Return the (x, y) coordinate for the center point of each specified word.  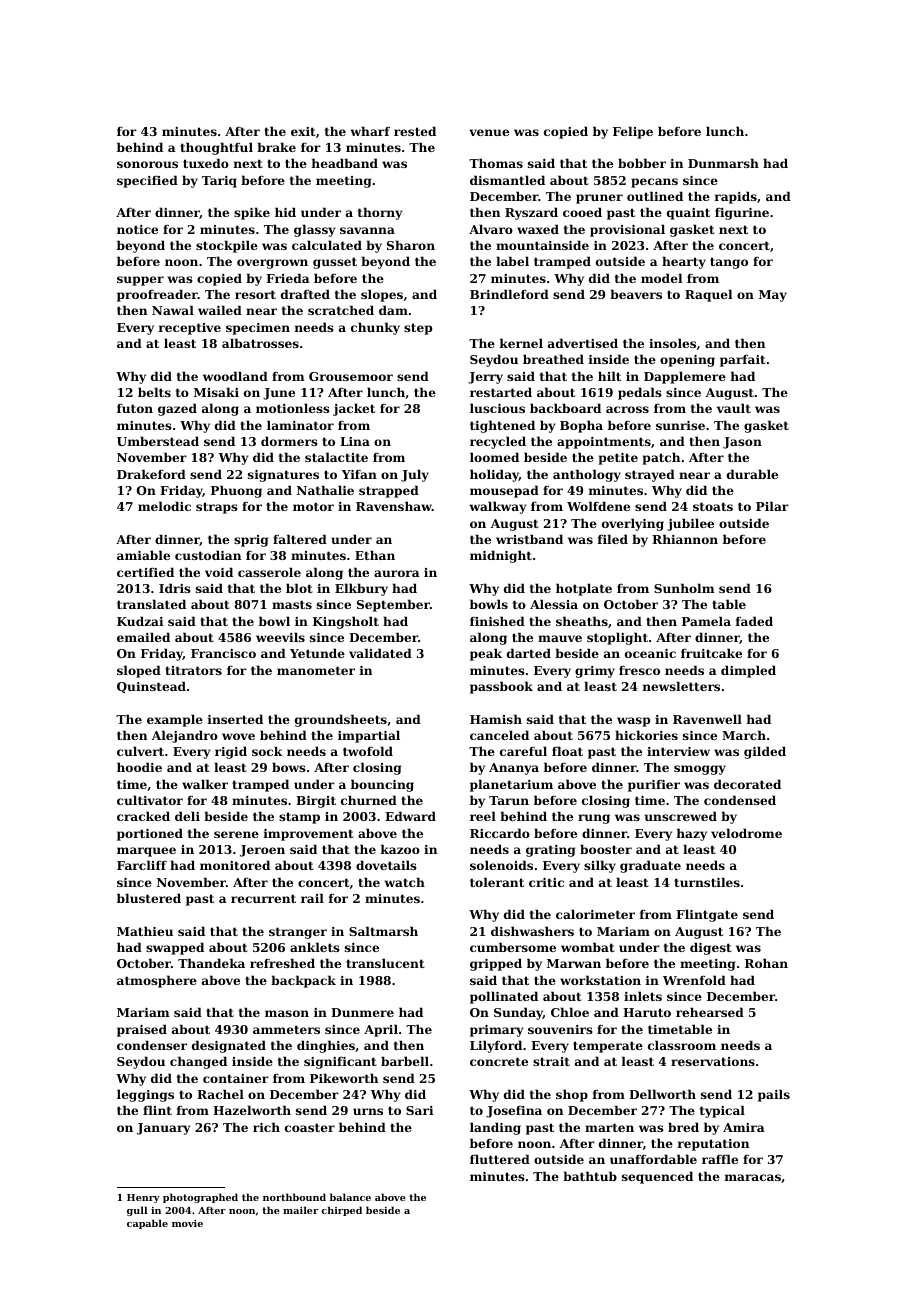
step (418, 329)
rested (415, 131)
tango (729, 263)
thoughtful (216, 148)
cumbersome (513, 947)
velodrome (746, 833)
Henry (143, 1198)
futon (135, 408)
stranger (298, 933)
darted (529, 653)
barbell (405, 1061)
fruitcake (711, 653)
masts (292, 604)
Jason (742, 443)
